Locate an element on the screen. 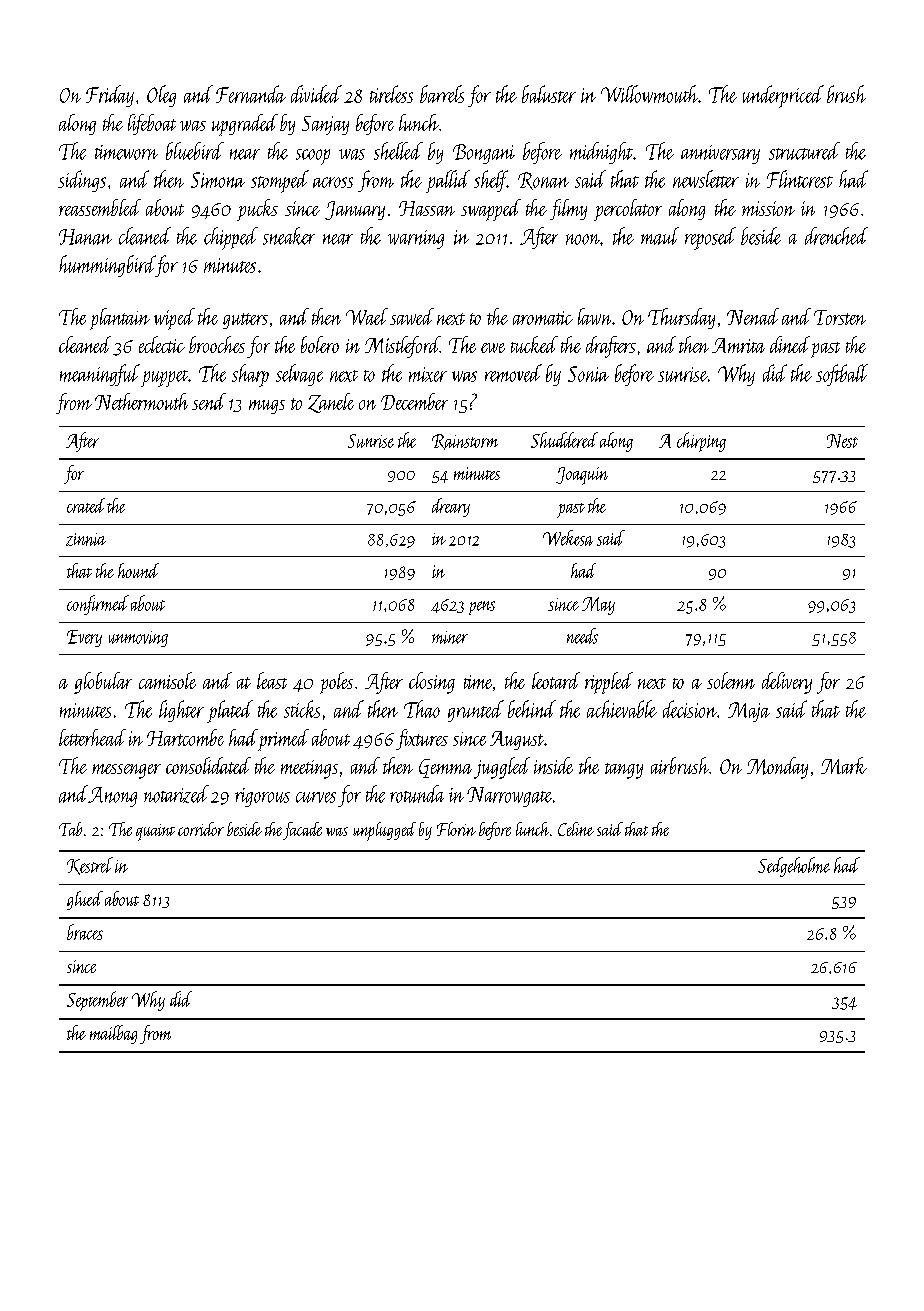  Maja is located at coordinates (749, 712).
